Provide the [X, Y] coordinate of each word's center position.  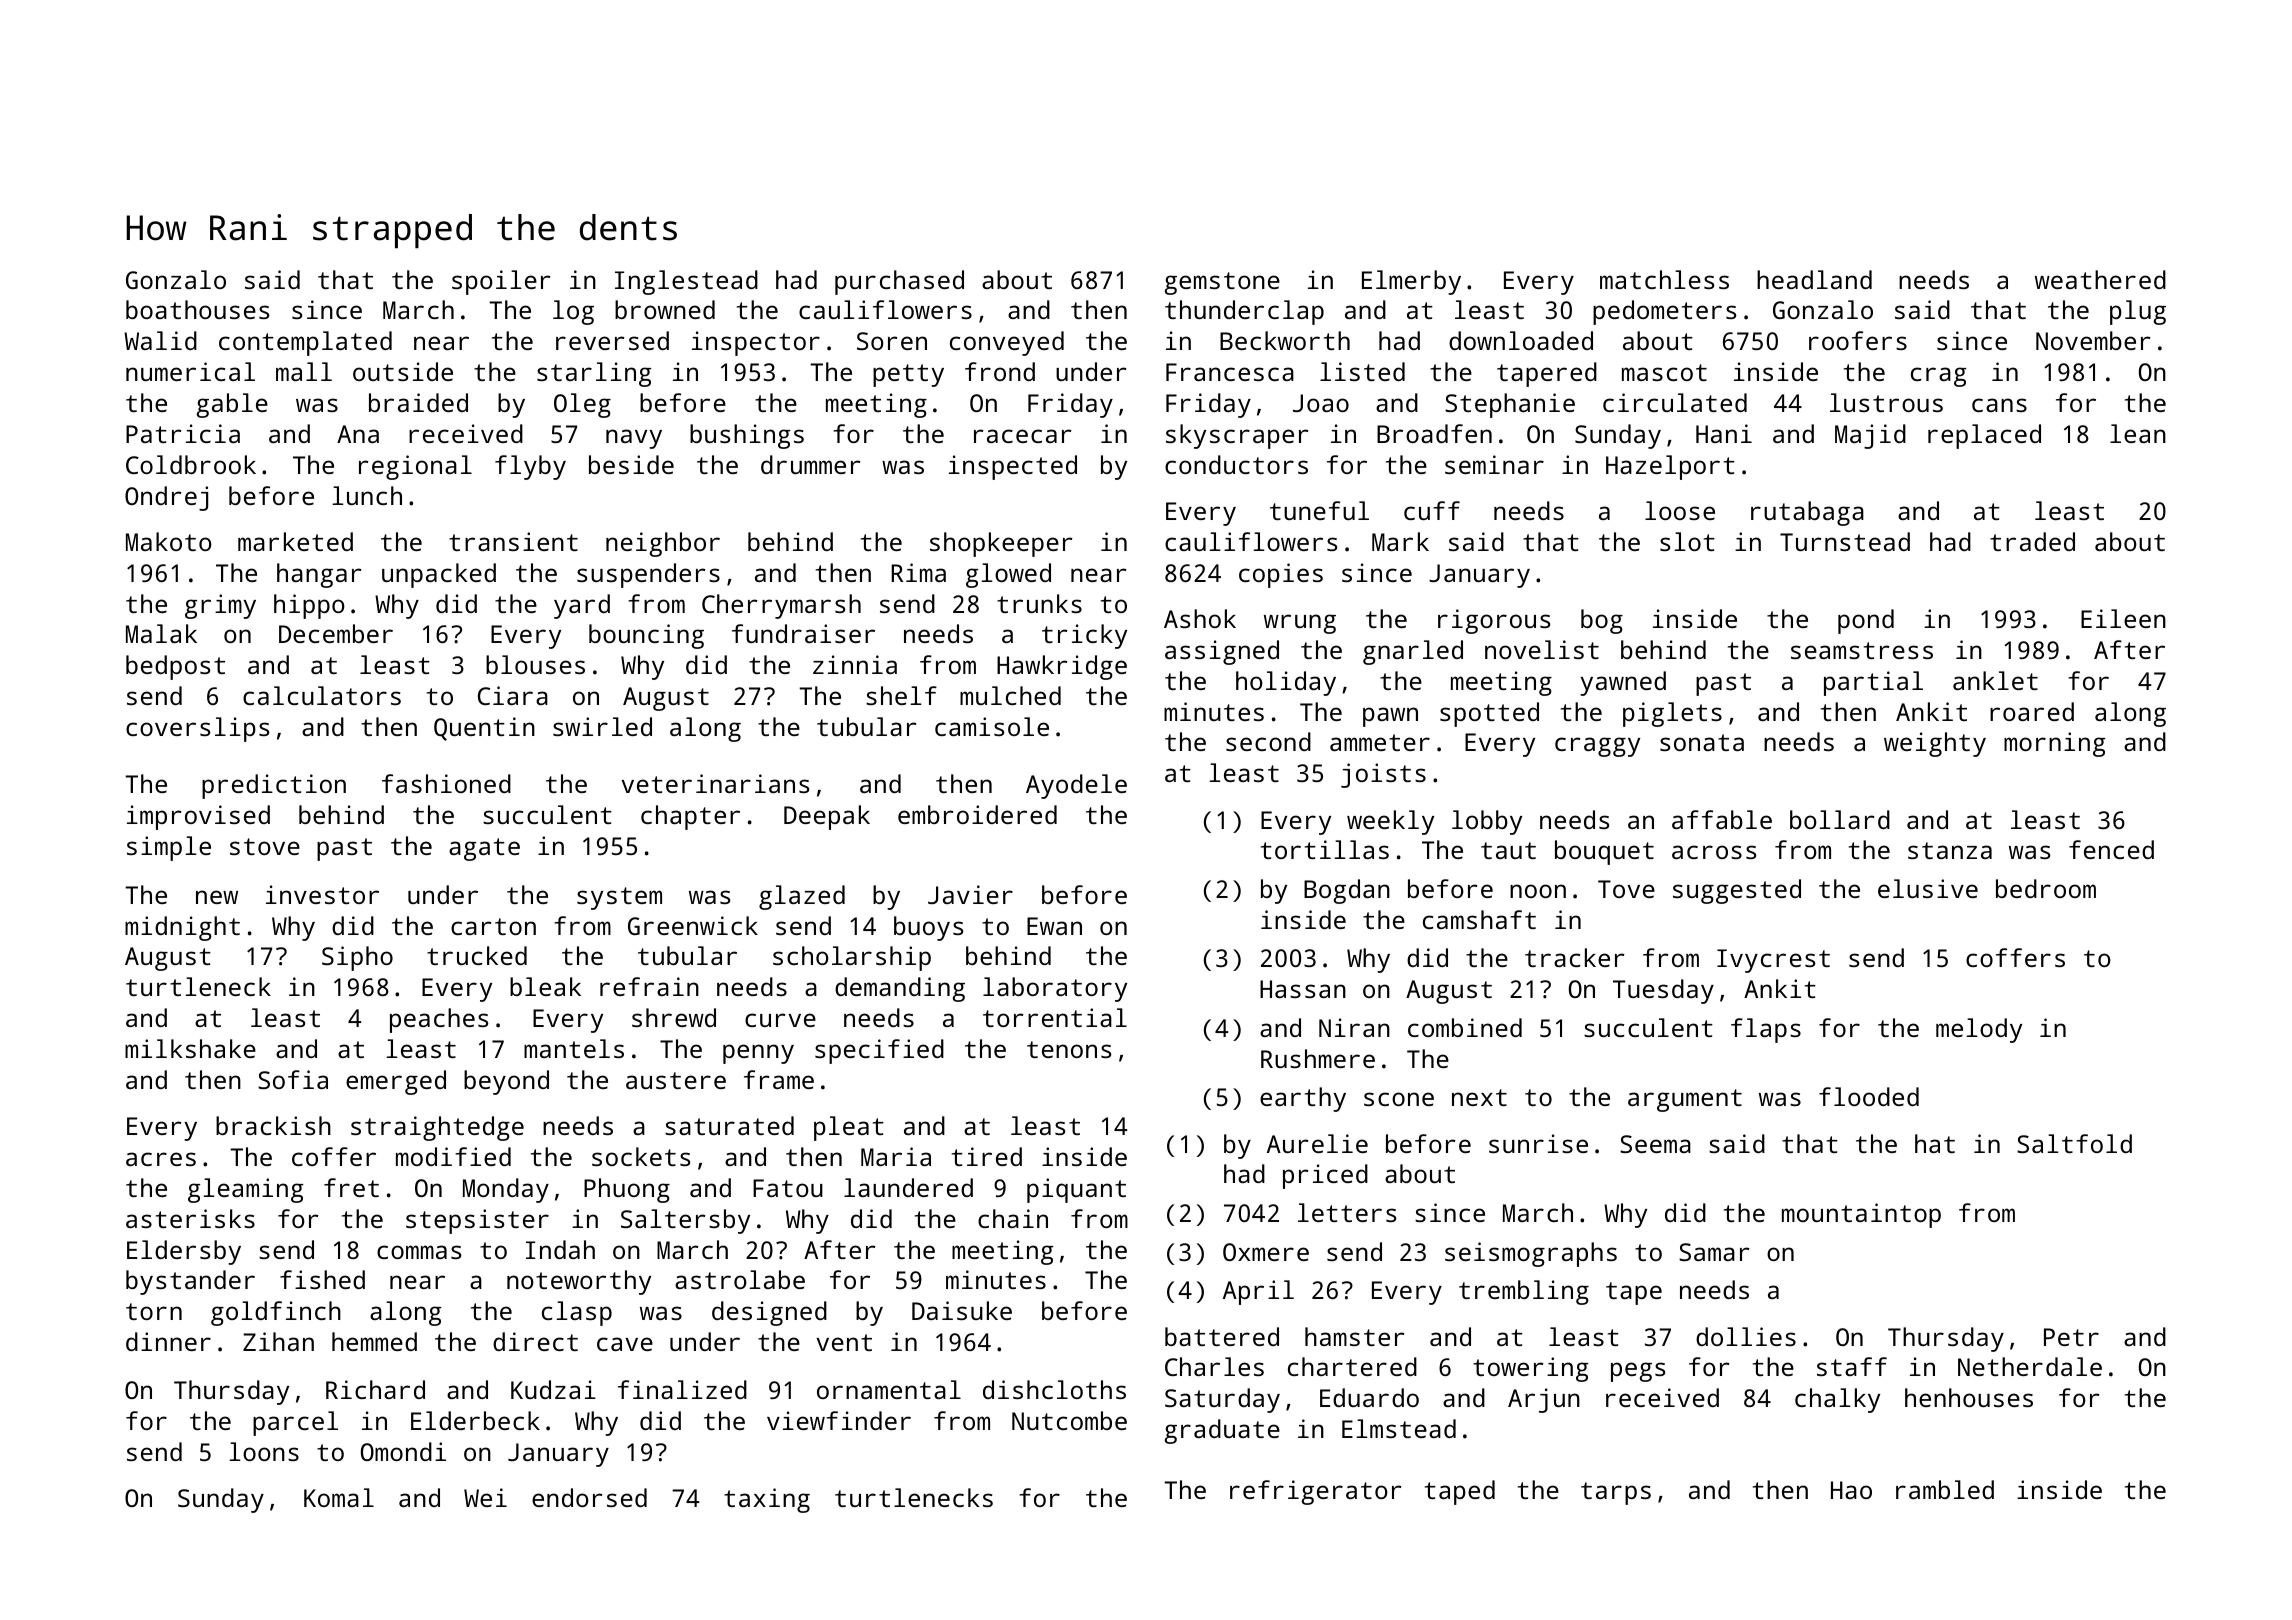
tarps [1616, 1493]
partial [1873, 683]
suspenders [648, 575]
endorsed [589, 1497]
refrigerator [1316, 1492]
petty [908, 375]
